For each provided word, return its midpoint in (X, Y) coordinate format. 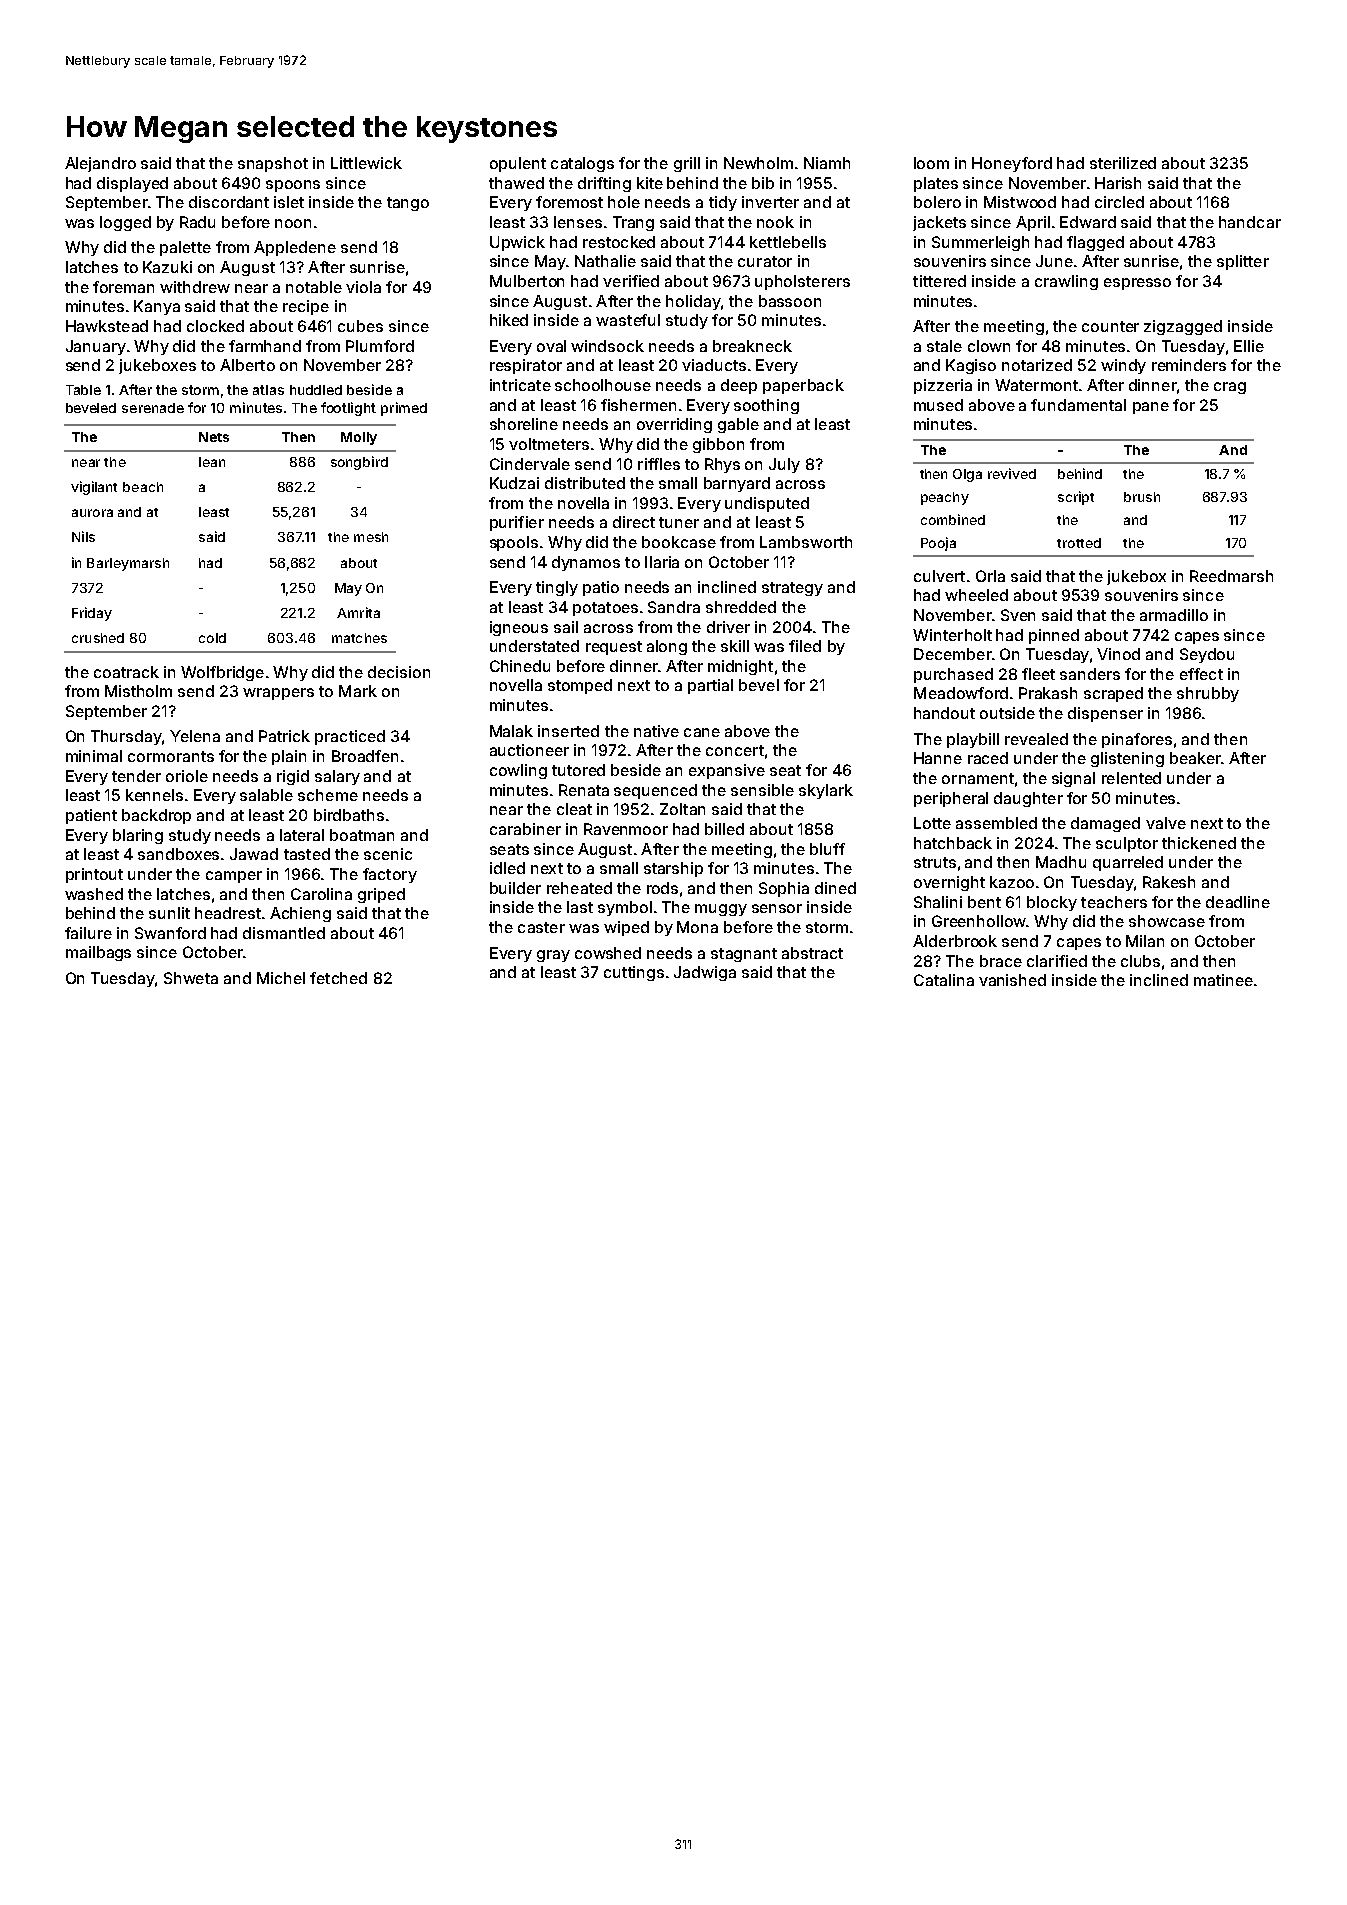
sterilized (1123, 163)
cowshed (608, 953)
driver (728, 627)
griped (381, 895)
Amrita (358, 612)
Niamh (827, 163)
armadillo (1174, 615)
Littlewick (366, 163)
